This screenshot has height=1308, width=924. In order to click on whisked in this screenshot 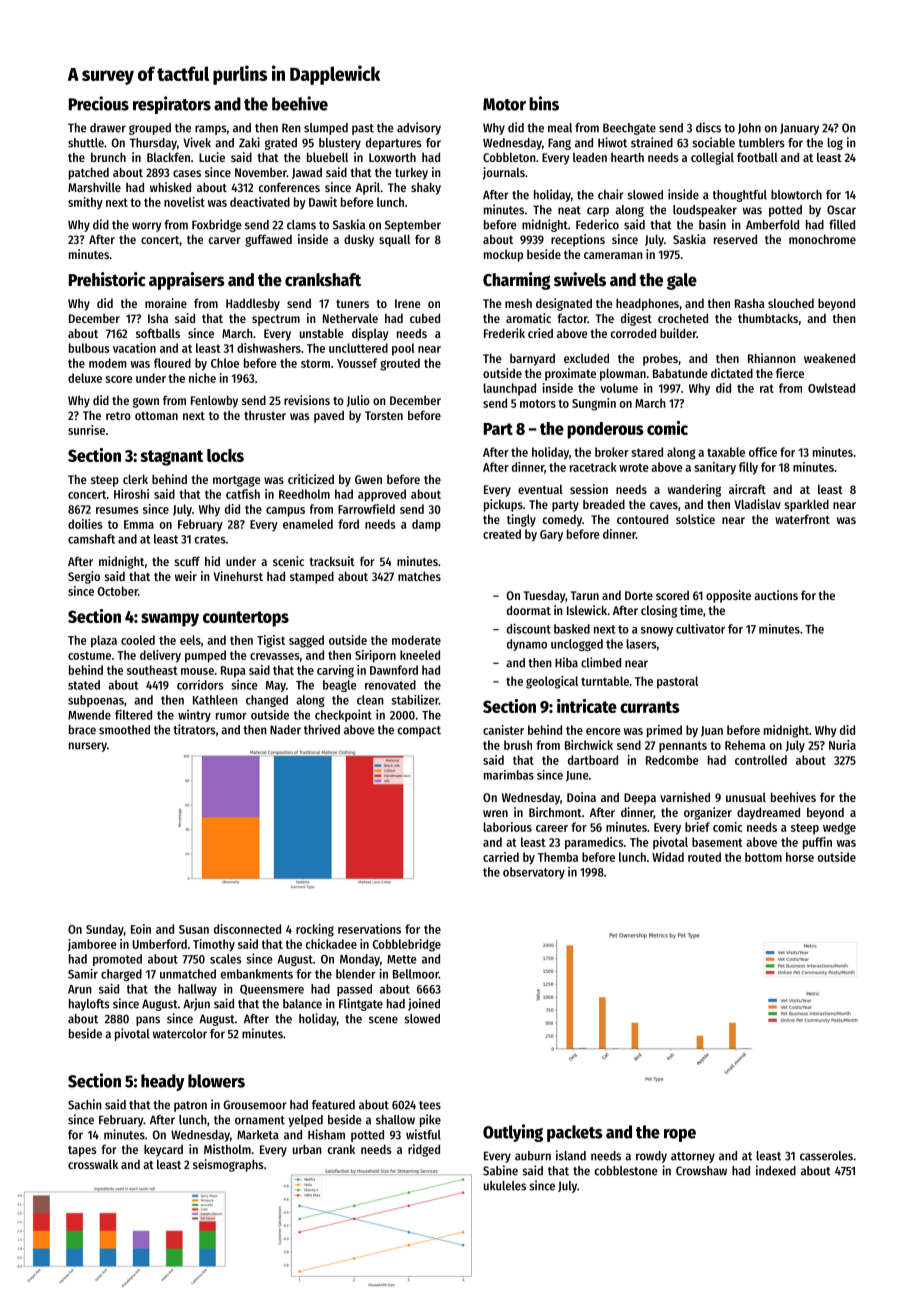, I will do `click(170, 187)`.
